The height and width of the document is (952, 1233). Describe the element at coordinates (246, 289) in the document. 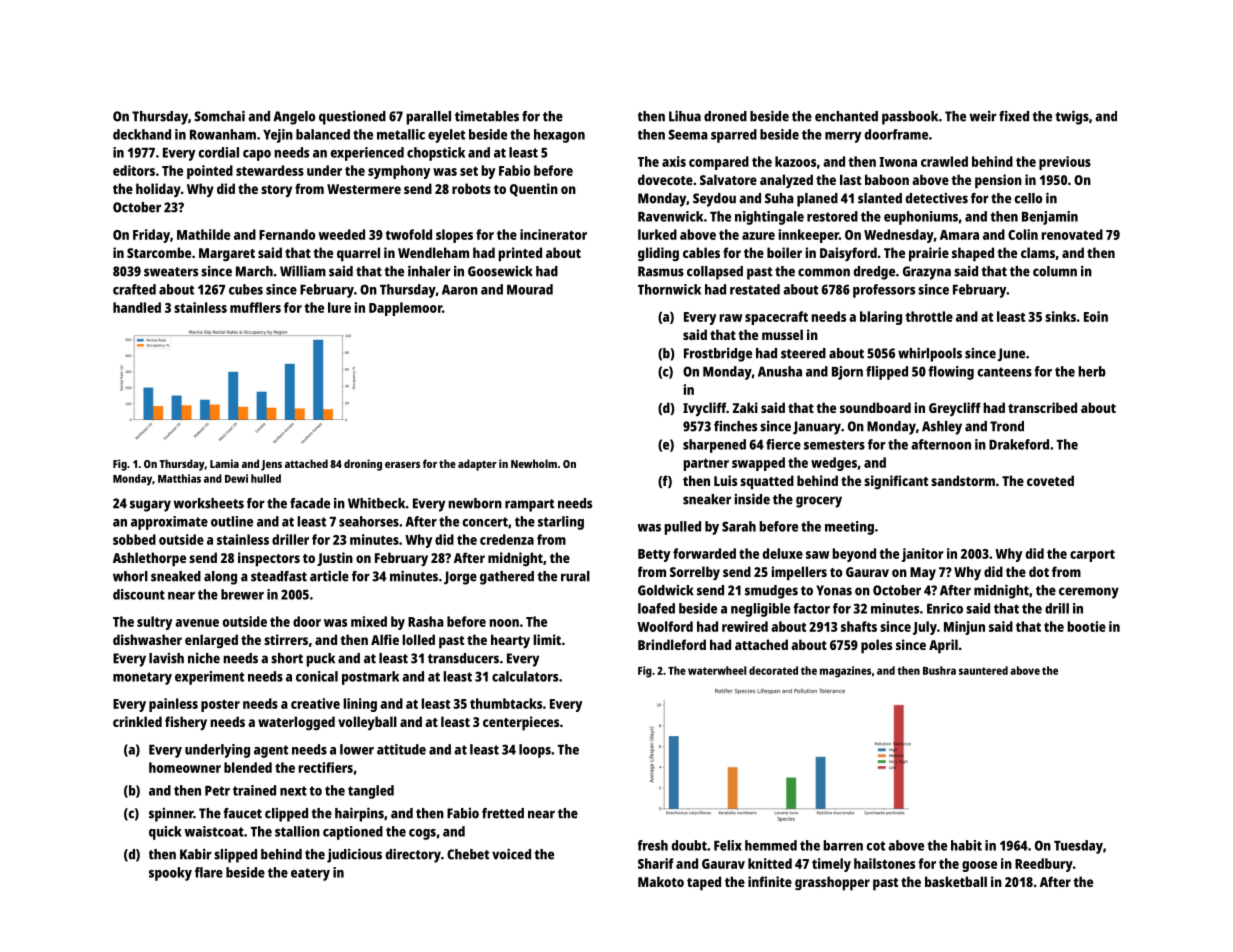

I see `cubes` at that location.
